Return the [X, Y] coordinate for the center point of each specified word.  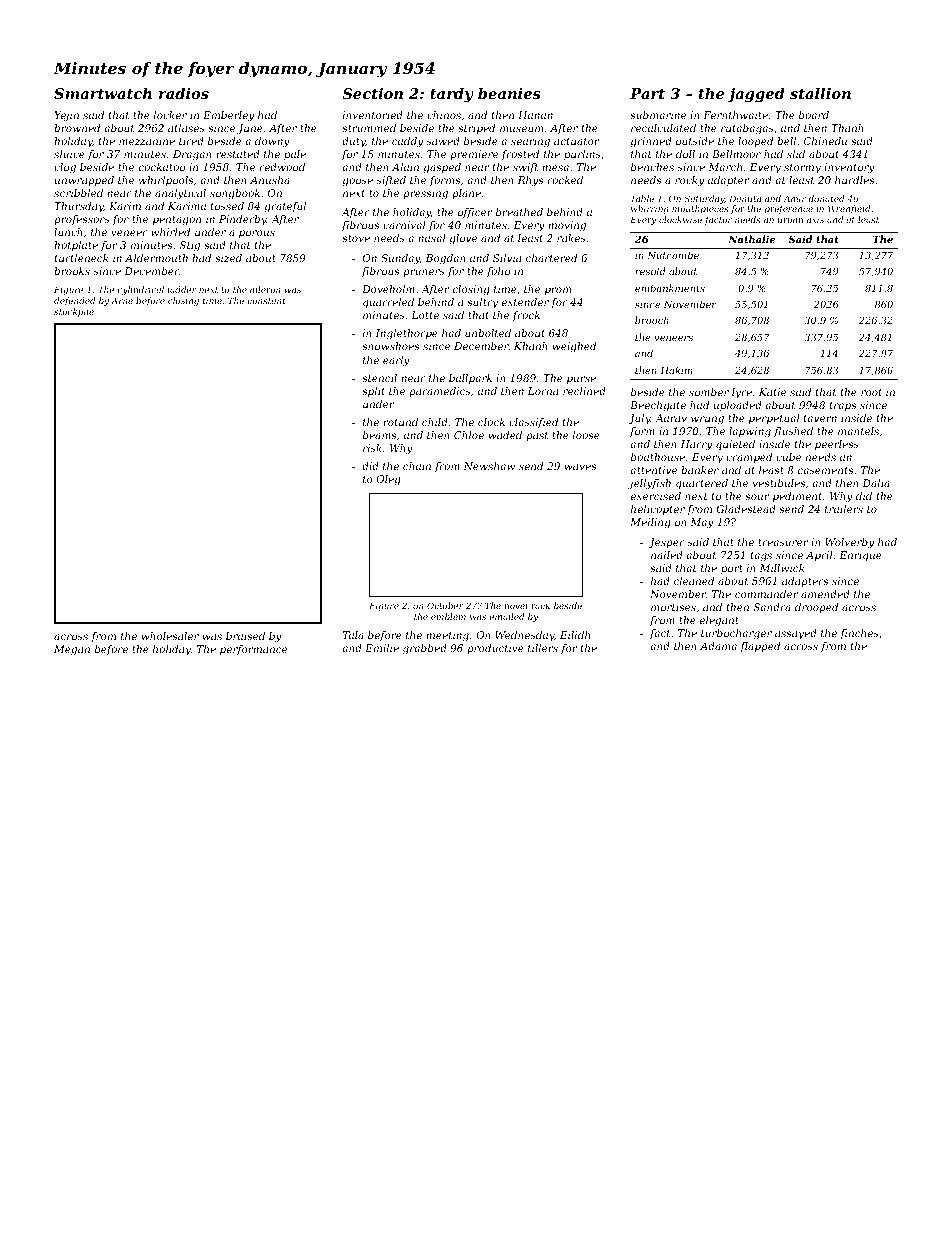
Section [372, 93]
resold [650, 271]
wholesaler [170, 636]
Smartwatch [103, 93]
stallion [820, 93]
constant [266, 301]
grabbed [425, 649]
